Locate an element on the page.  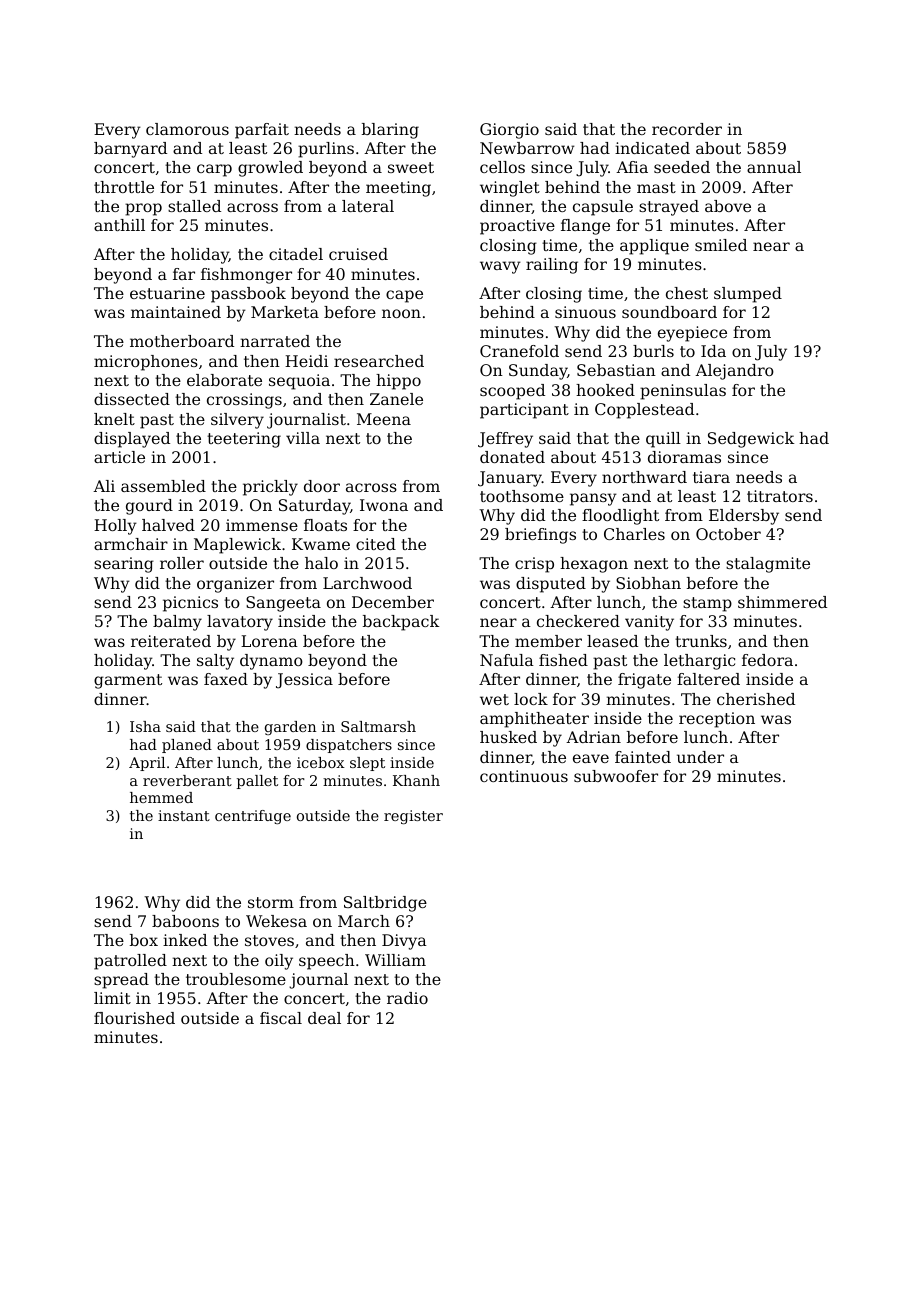
Sedgewick is located at coordinates (751, 440).
